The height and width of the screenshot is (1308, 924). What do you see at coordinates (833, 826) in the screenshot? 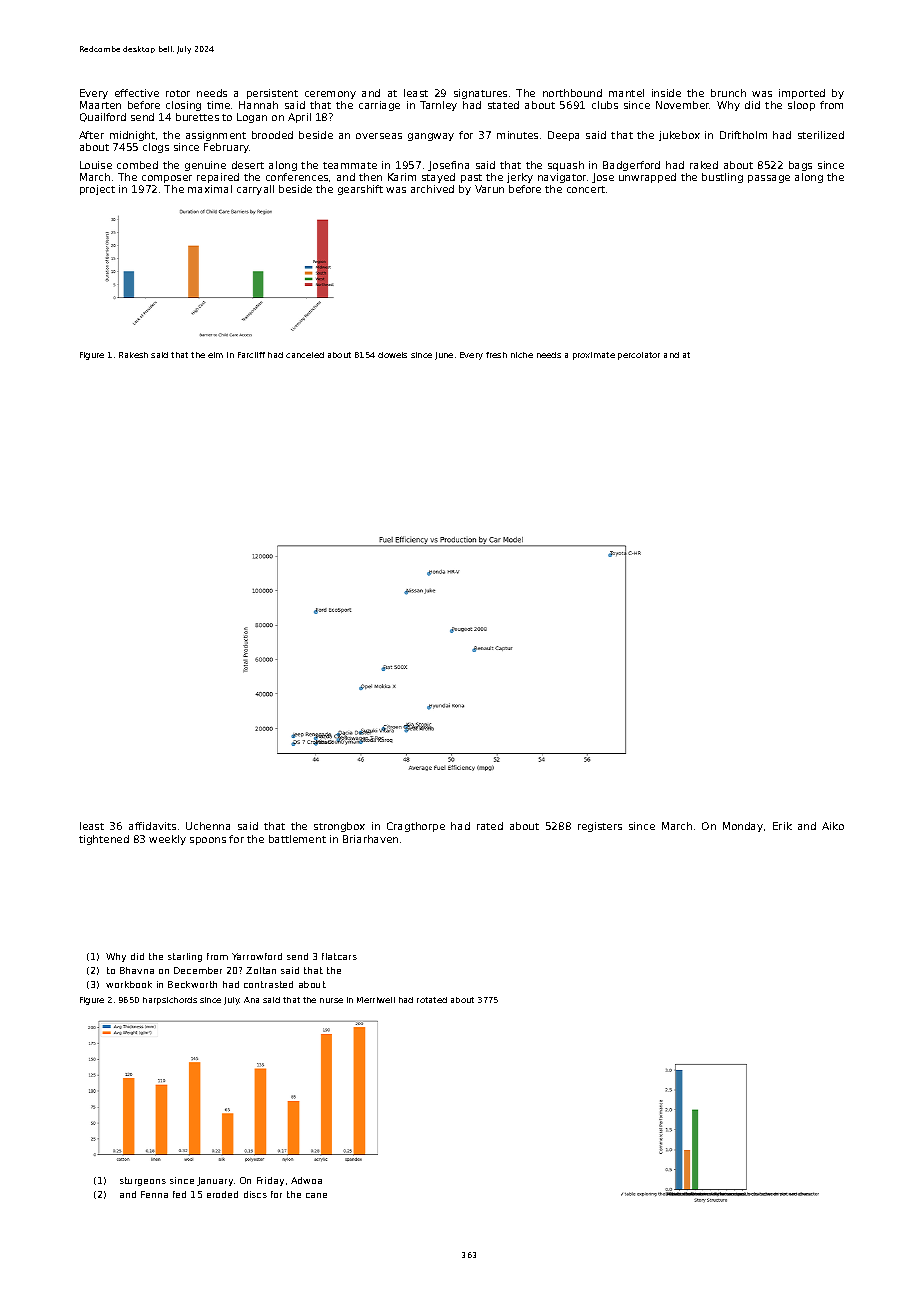
I see `Aiko` at bounding box center [833, 826].
